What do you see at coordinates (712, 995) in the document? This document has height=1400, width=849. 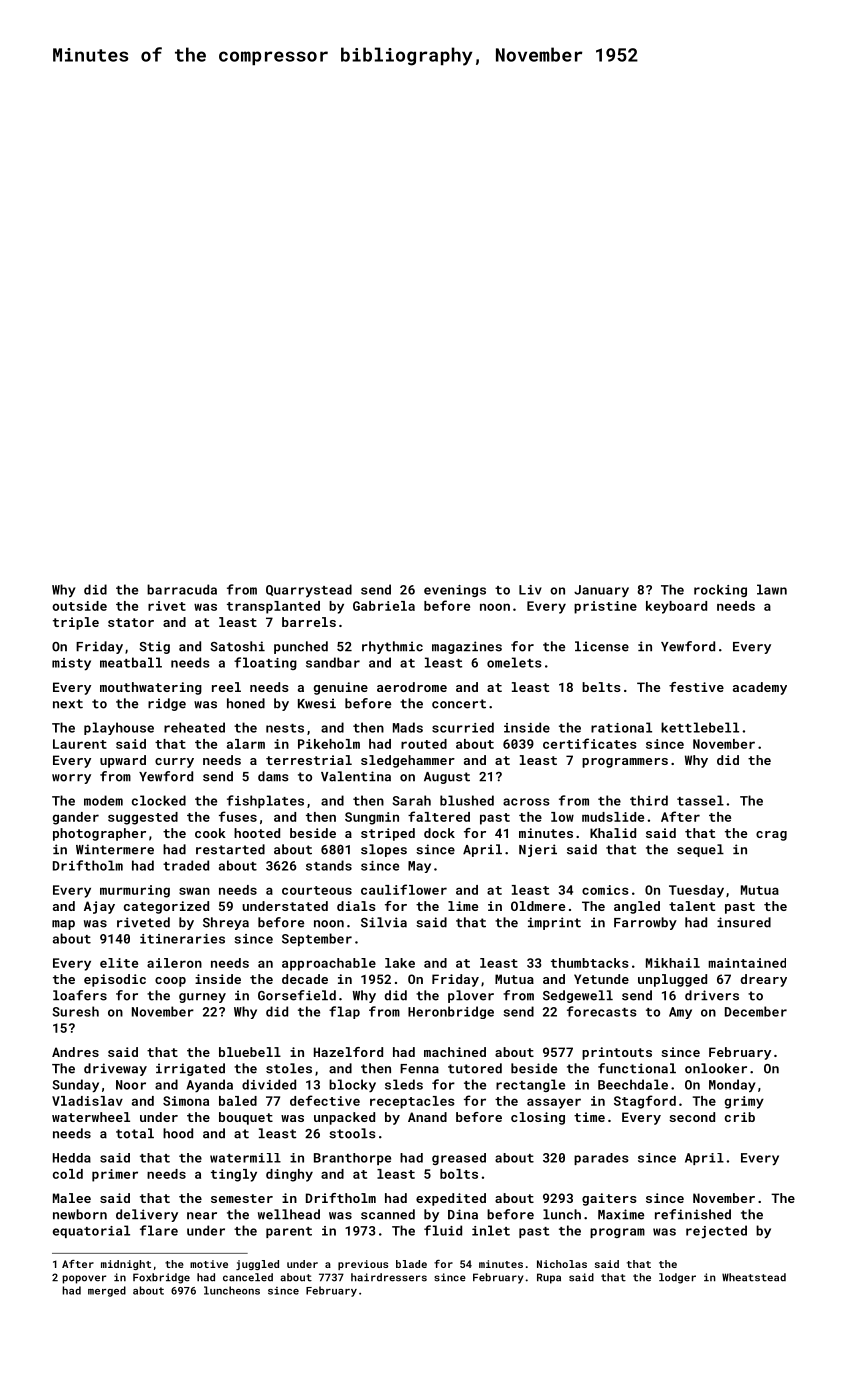 I see `drivers` at bounding box center [712, 995].
